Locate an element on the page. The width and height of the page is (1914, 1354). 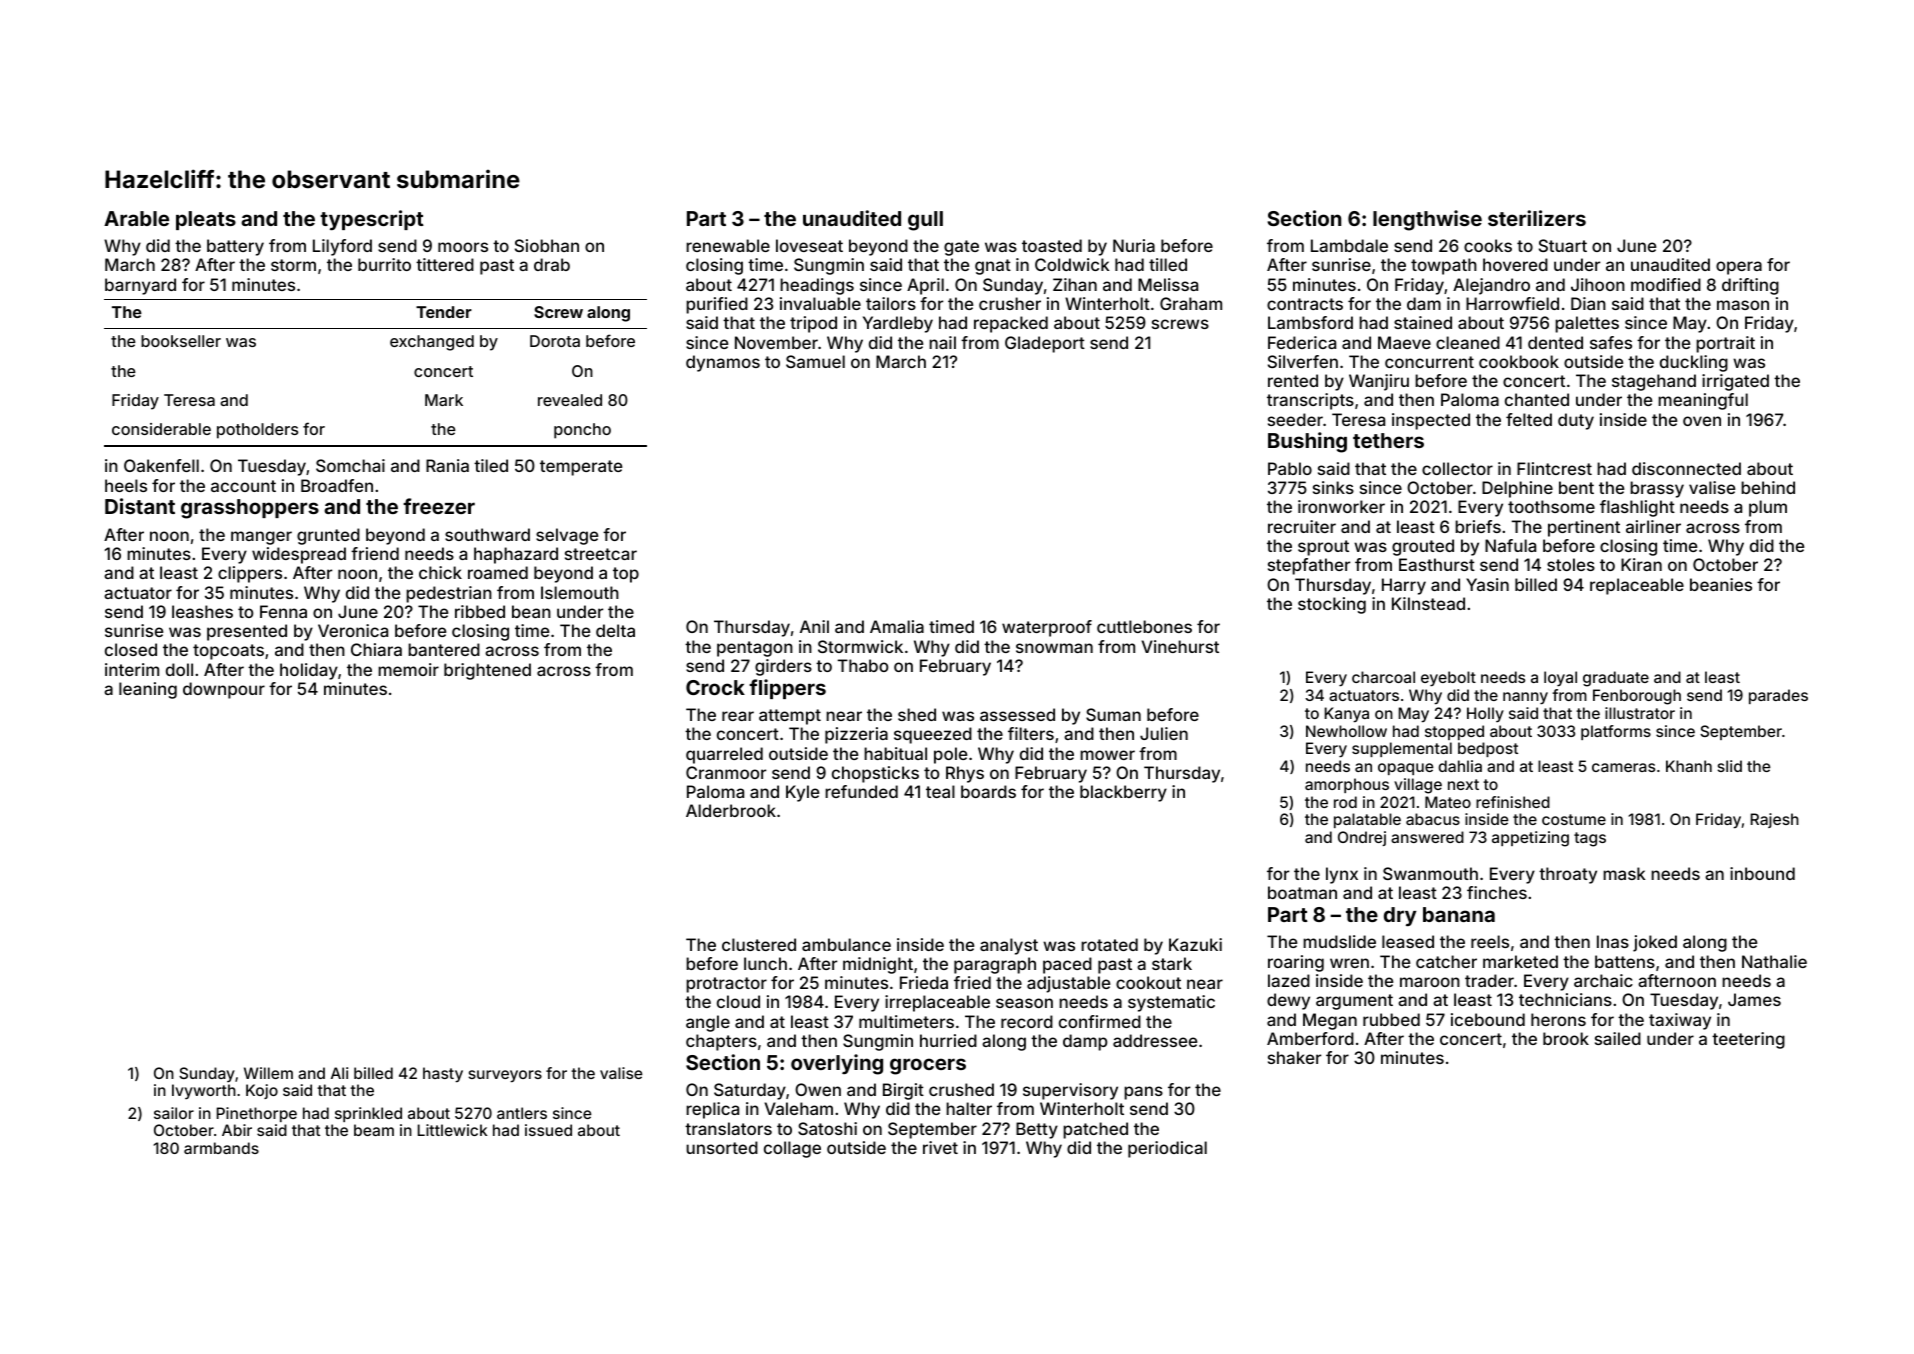
clustered is located at coordinates (759, 944).
